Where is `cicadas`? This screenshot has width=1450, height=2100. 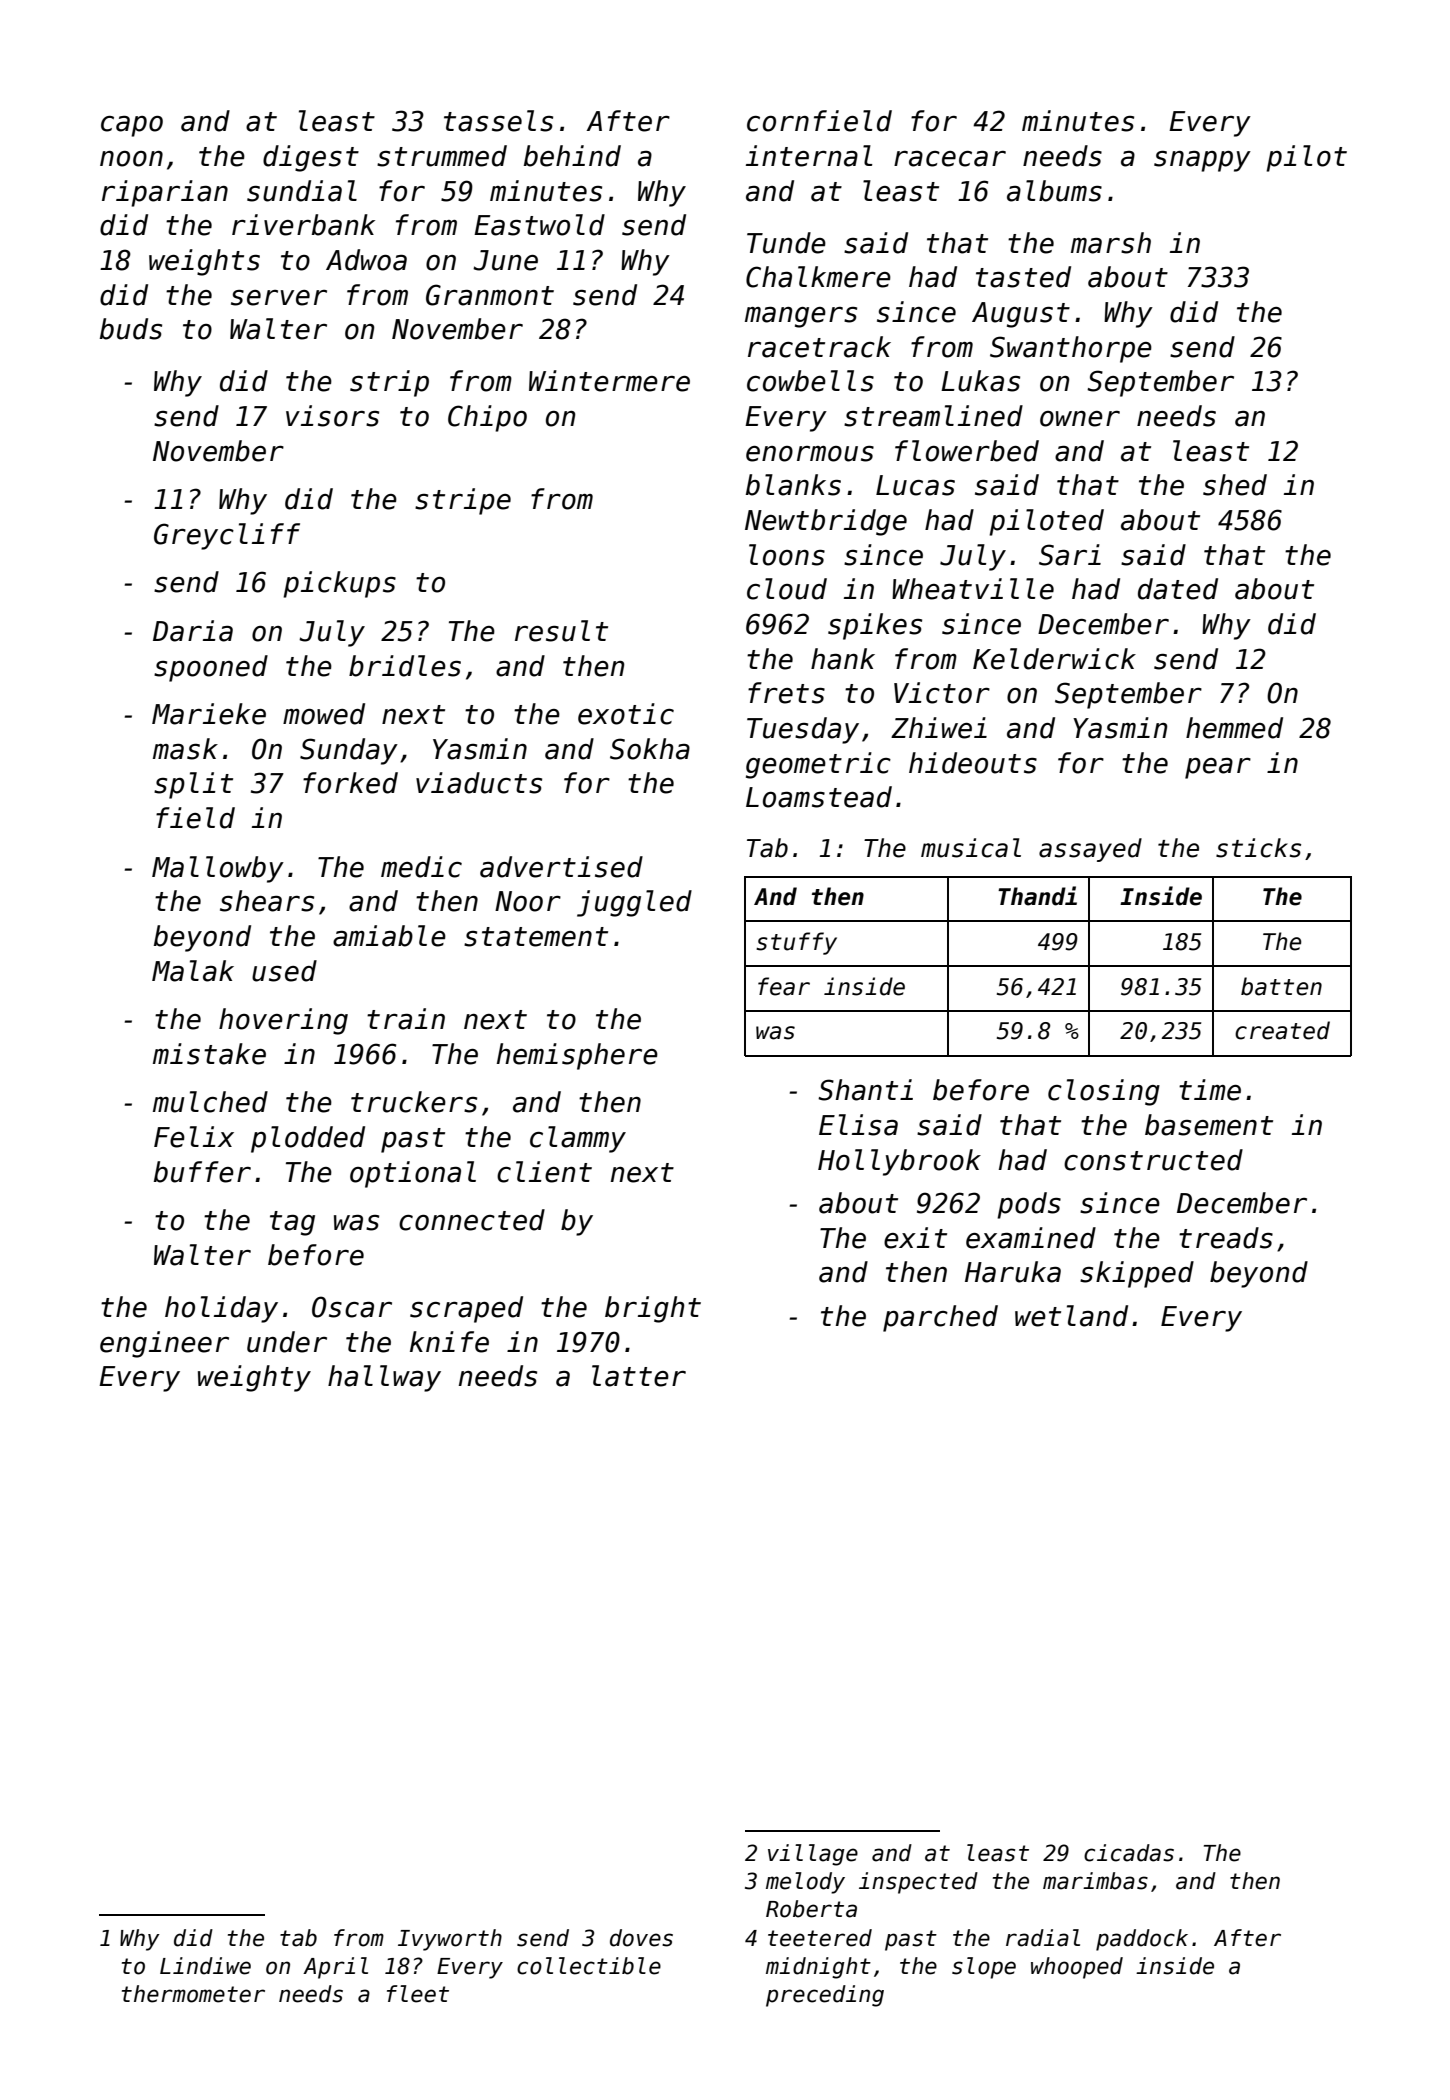 cicadas is located at coordinates (1129, 1853).
